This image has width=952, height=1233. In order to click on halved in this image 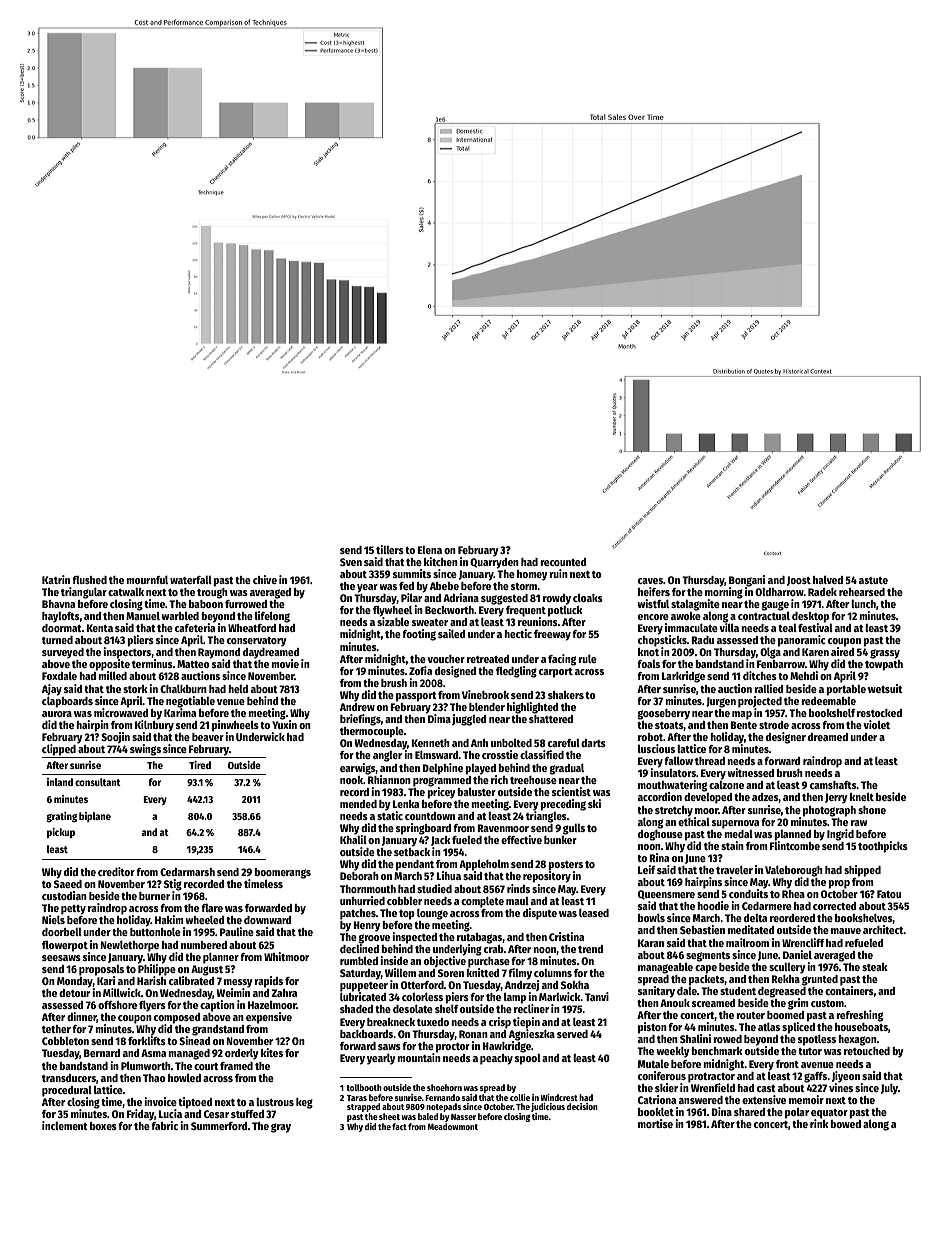, I will do `click(828, 580)`.
